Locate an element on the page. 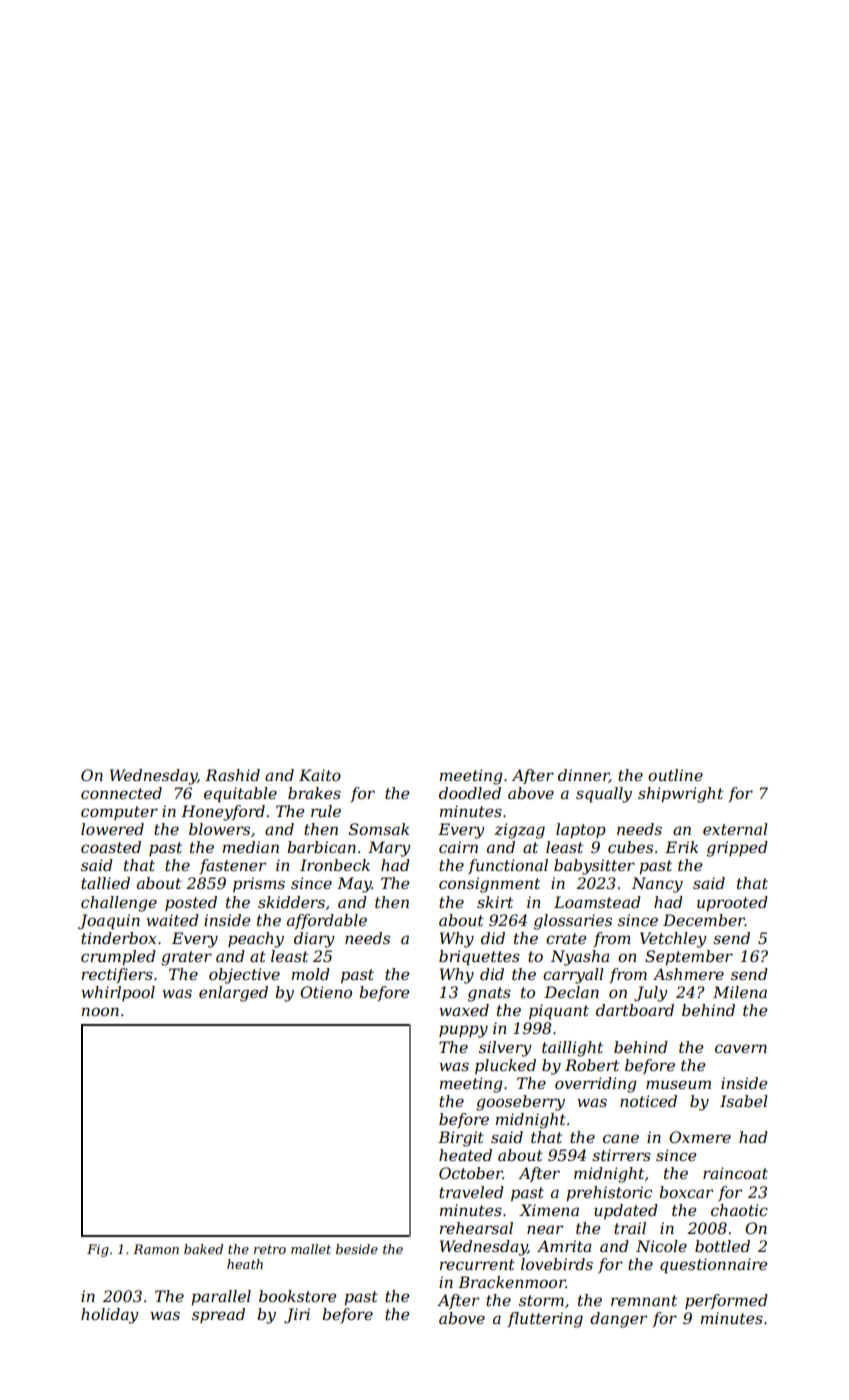 The image size is (849, 1400). Kaito is located at coordinates (320, 775).
